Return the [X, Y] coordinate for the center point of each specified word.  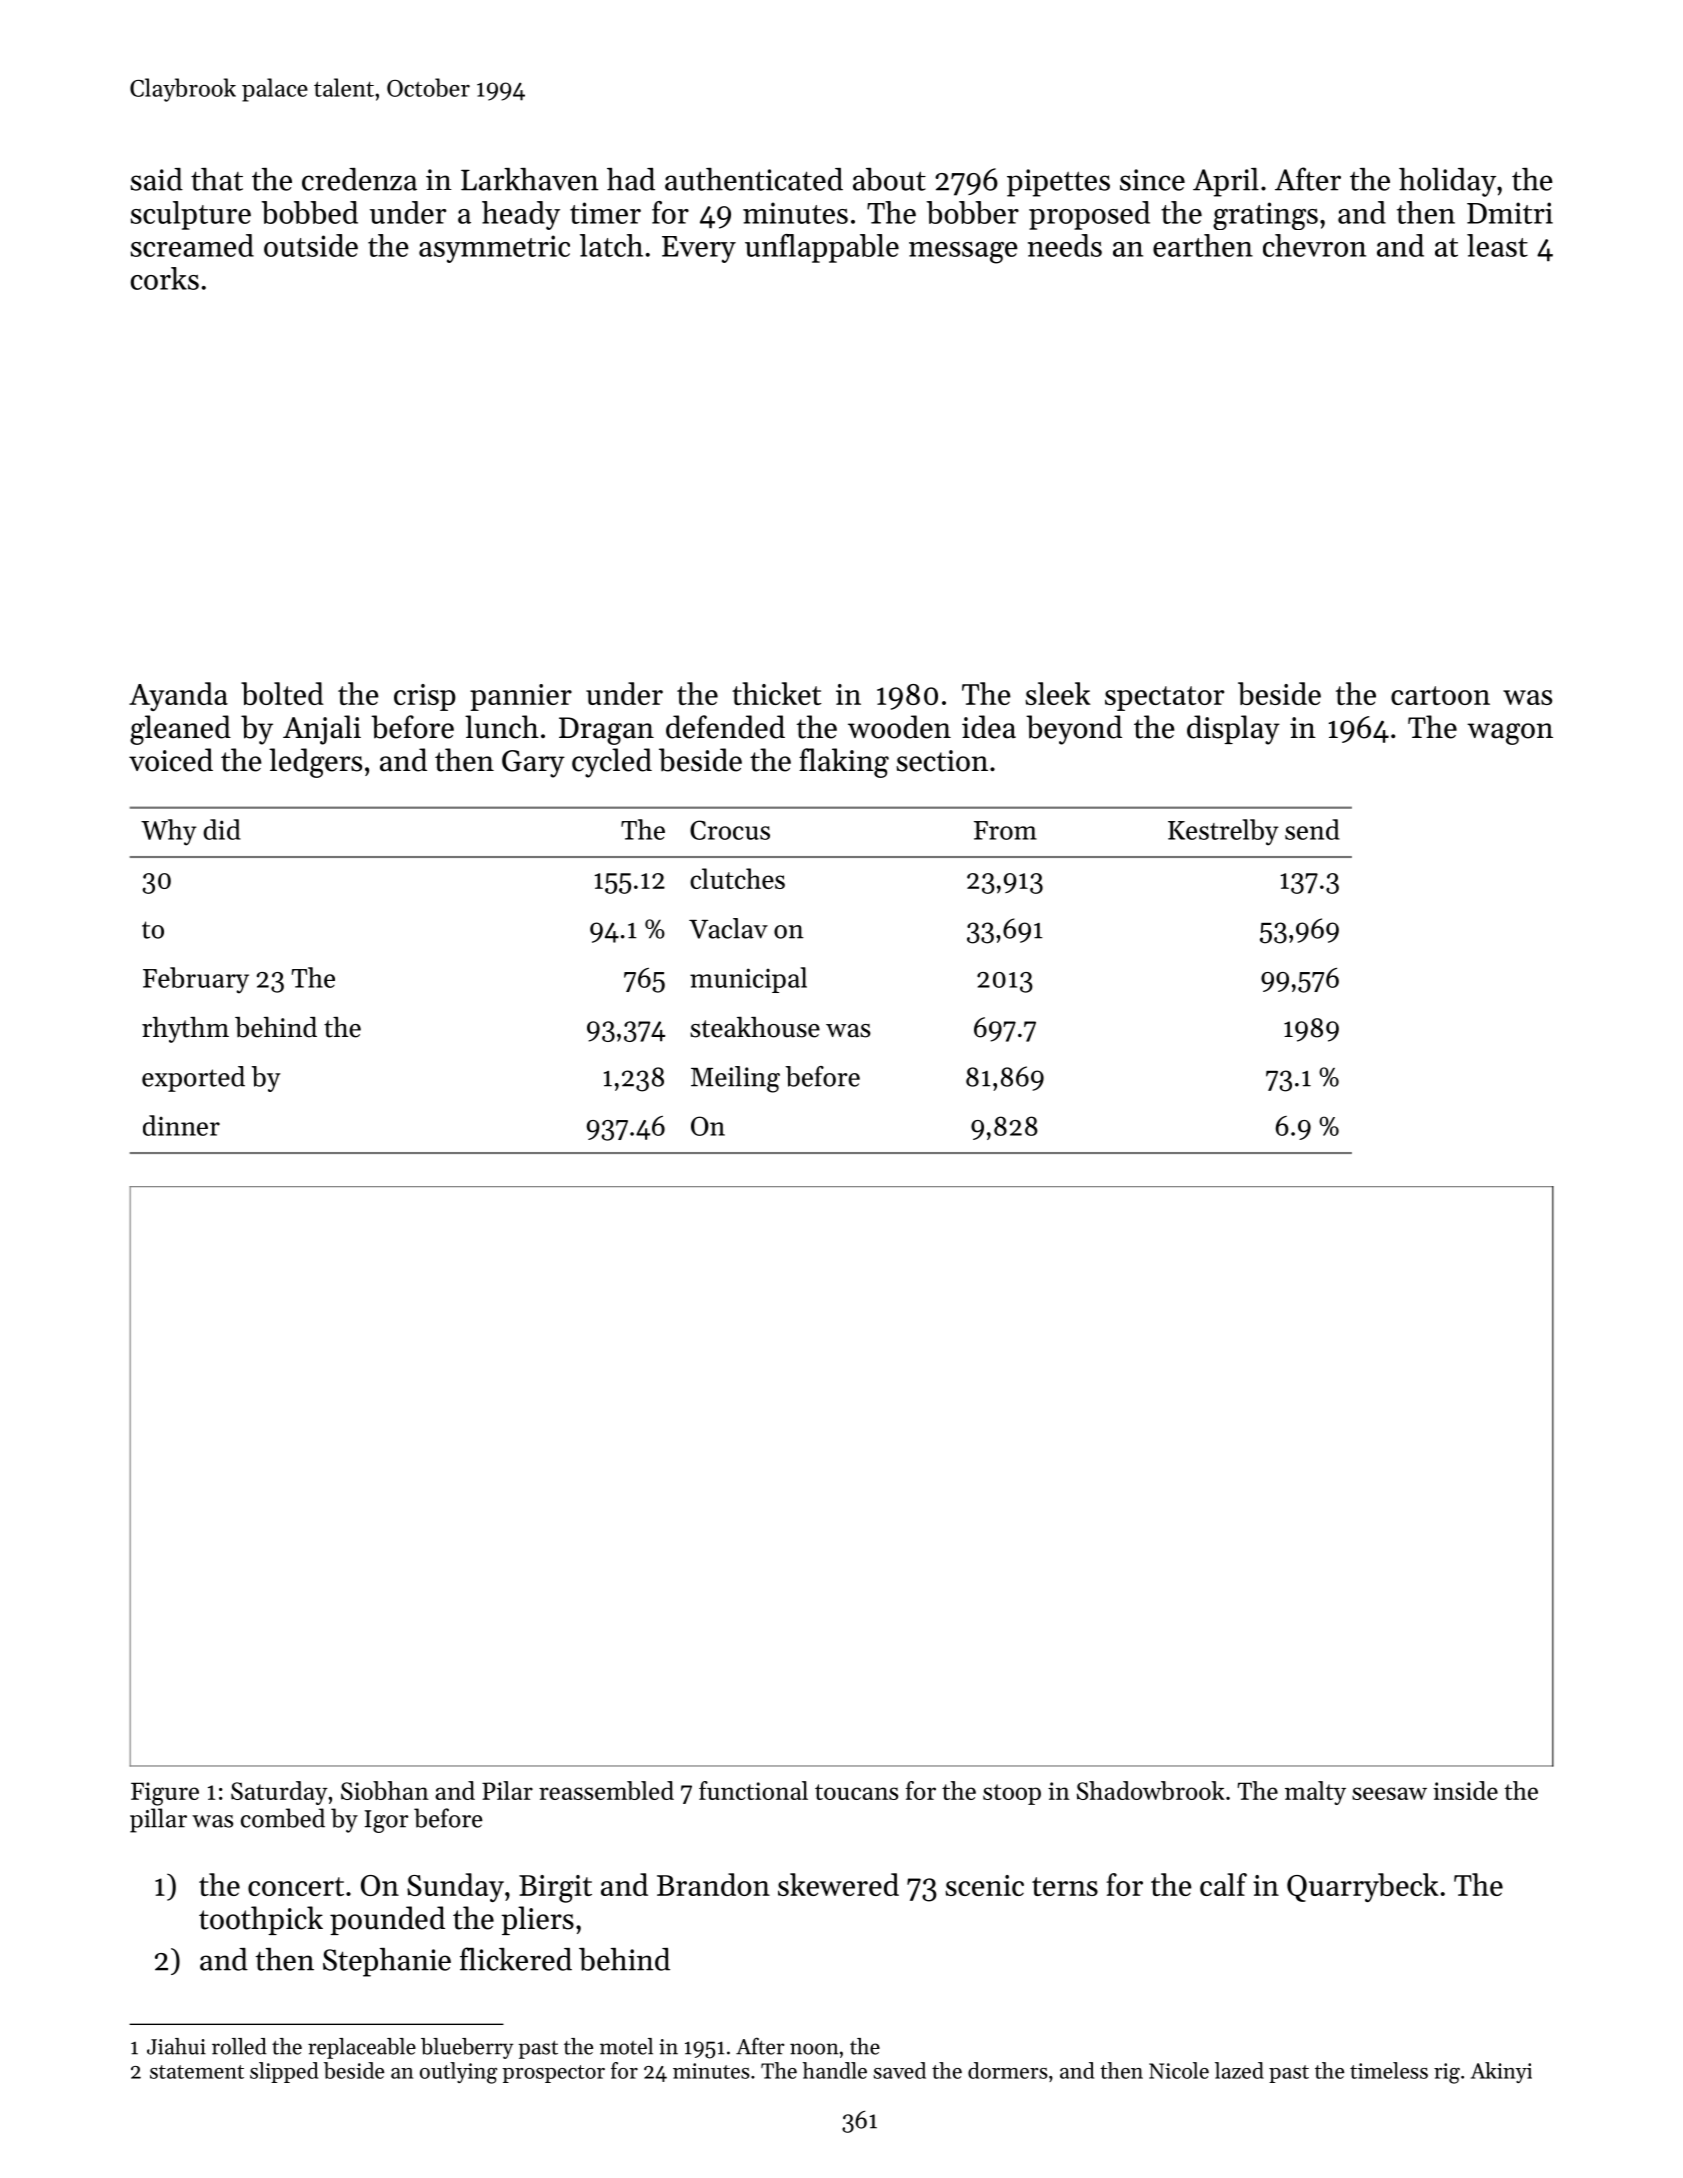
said [157, 179]
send [1312, 829]
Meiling [735, 1079]
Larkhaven [530, 179]
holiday [1447, 182]
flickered [516, 1959]
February [196, 980]
